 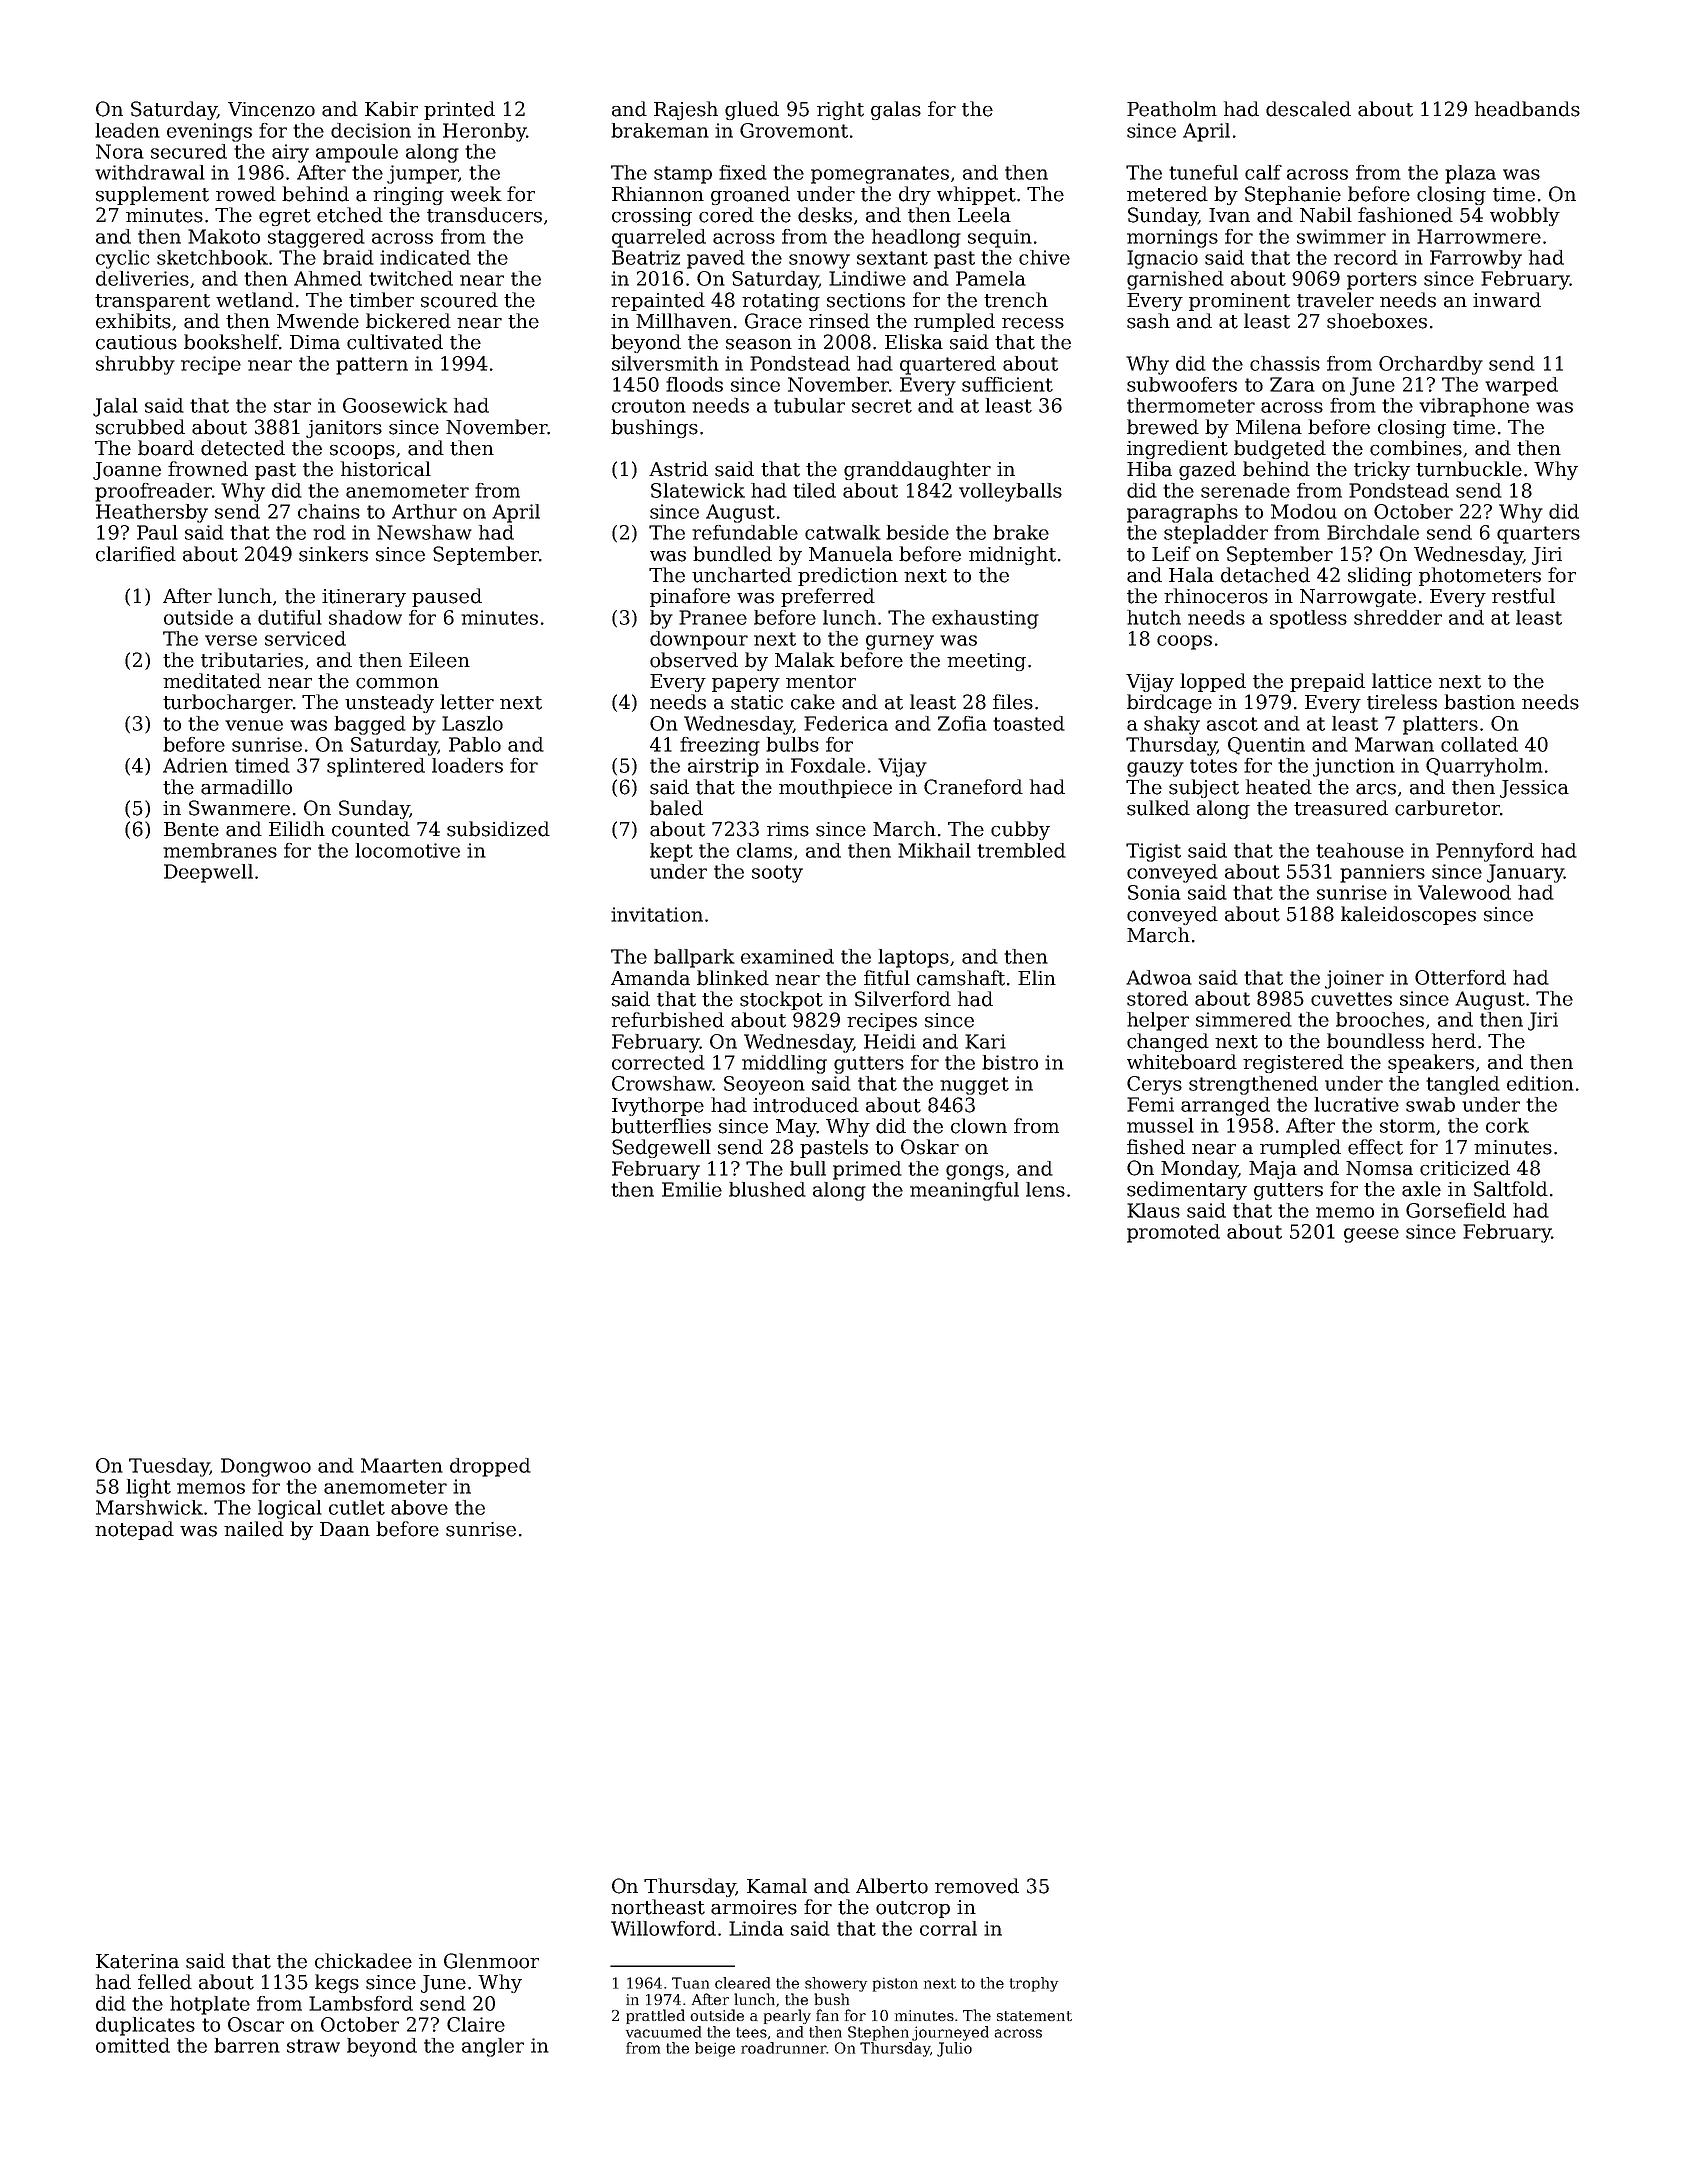 I want to click on paragraphs, so click(x=1182, y=513).
